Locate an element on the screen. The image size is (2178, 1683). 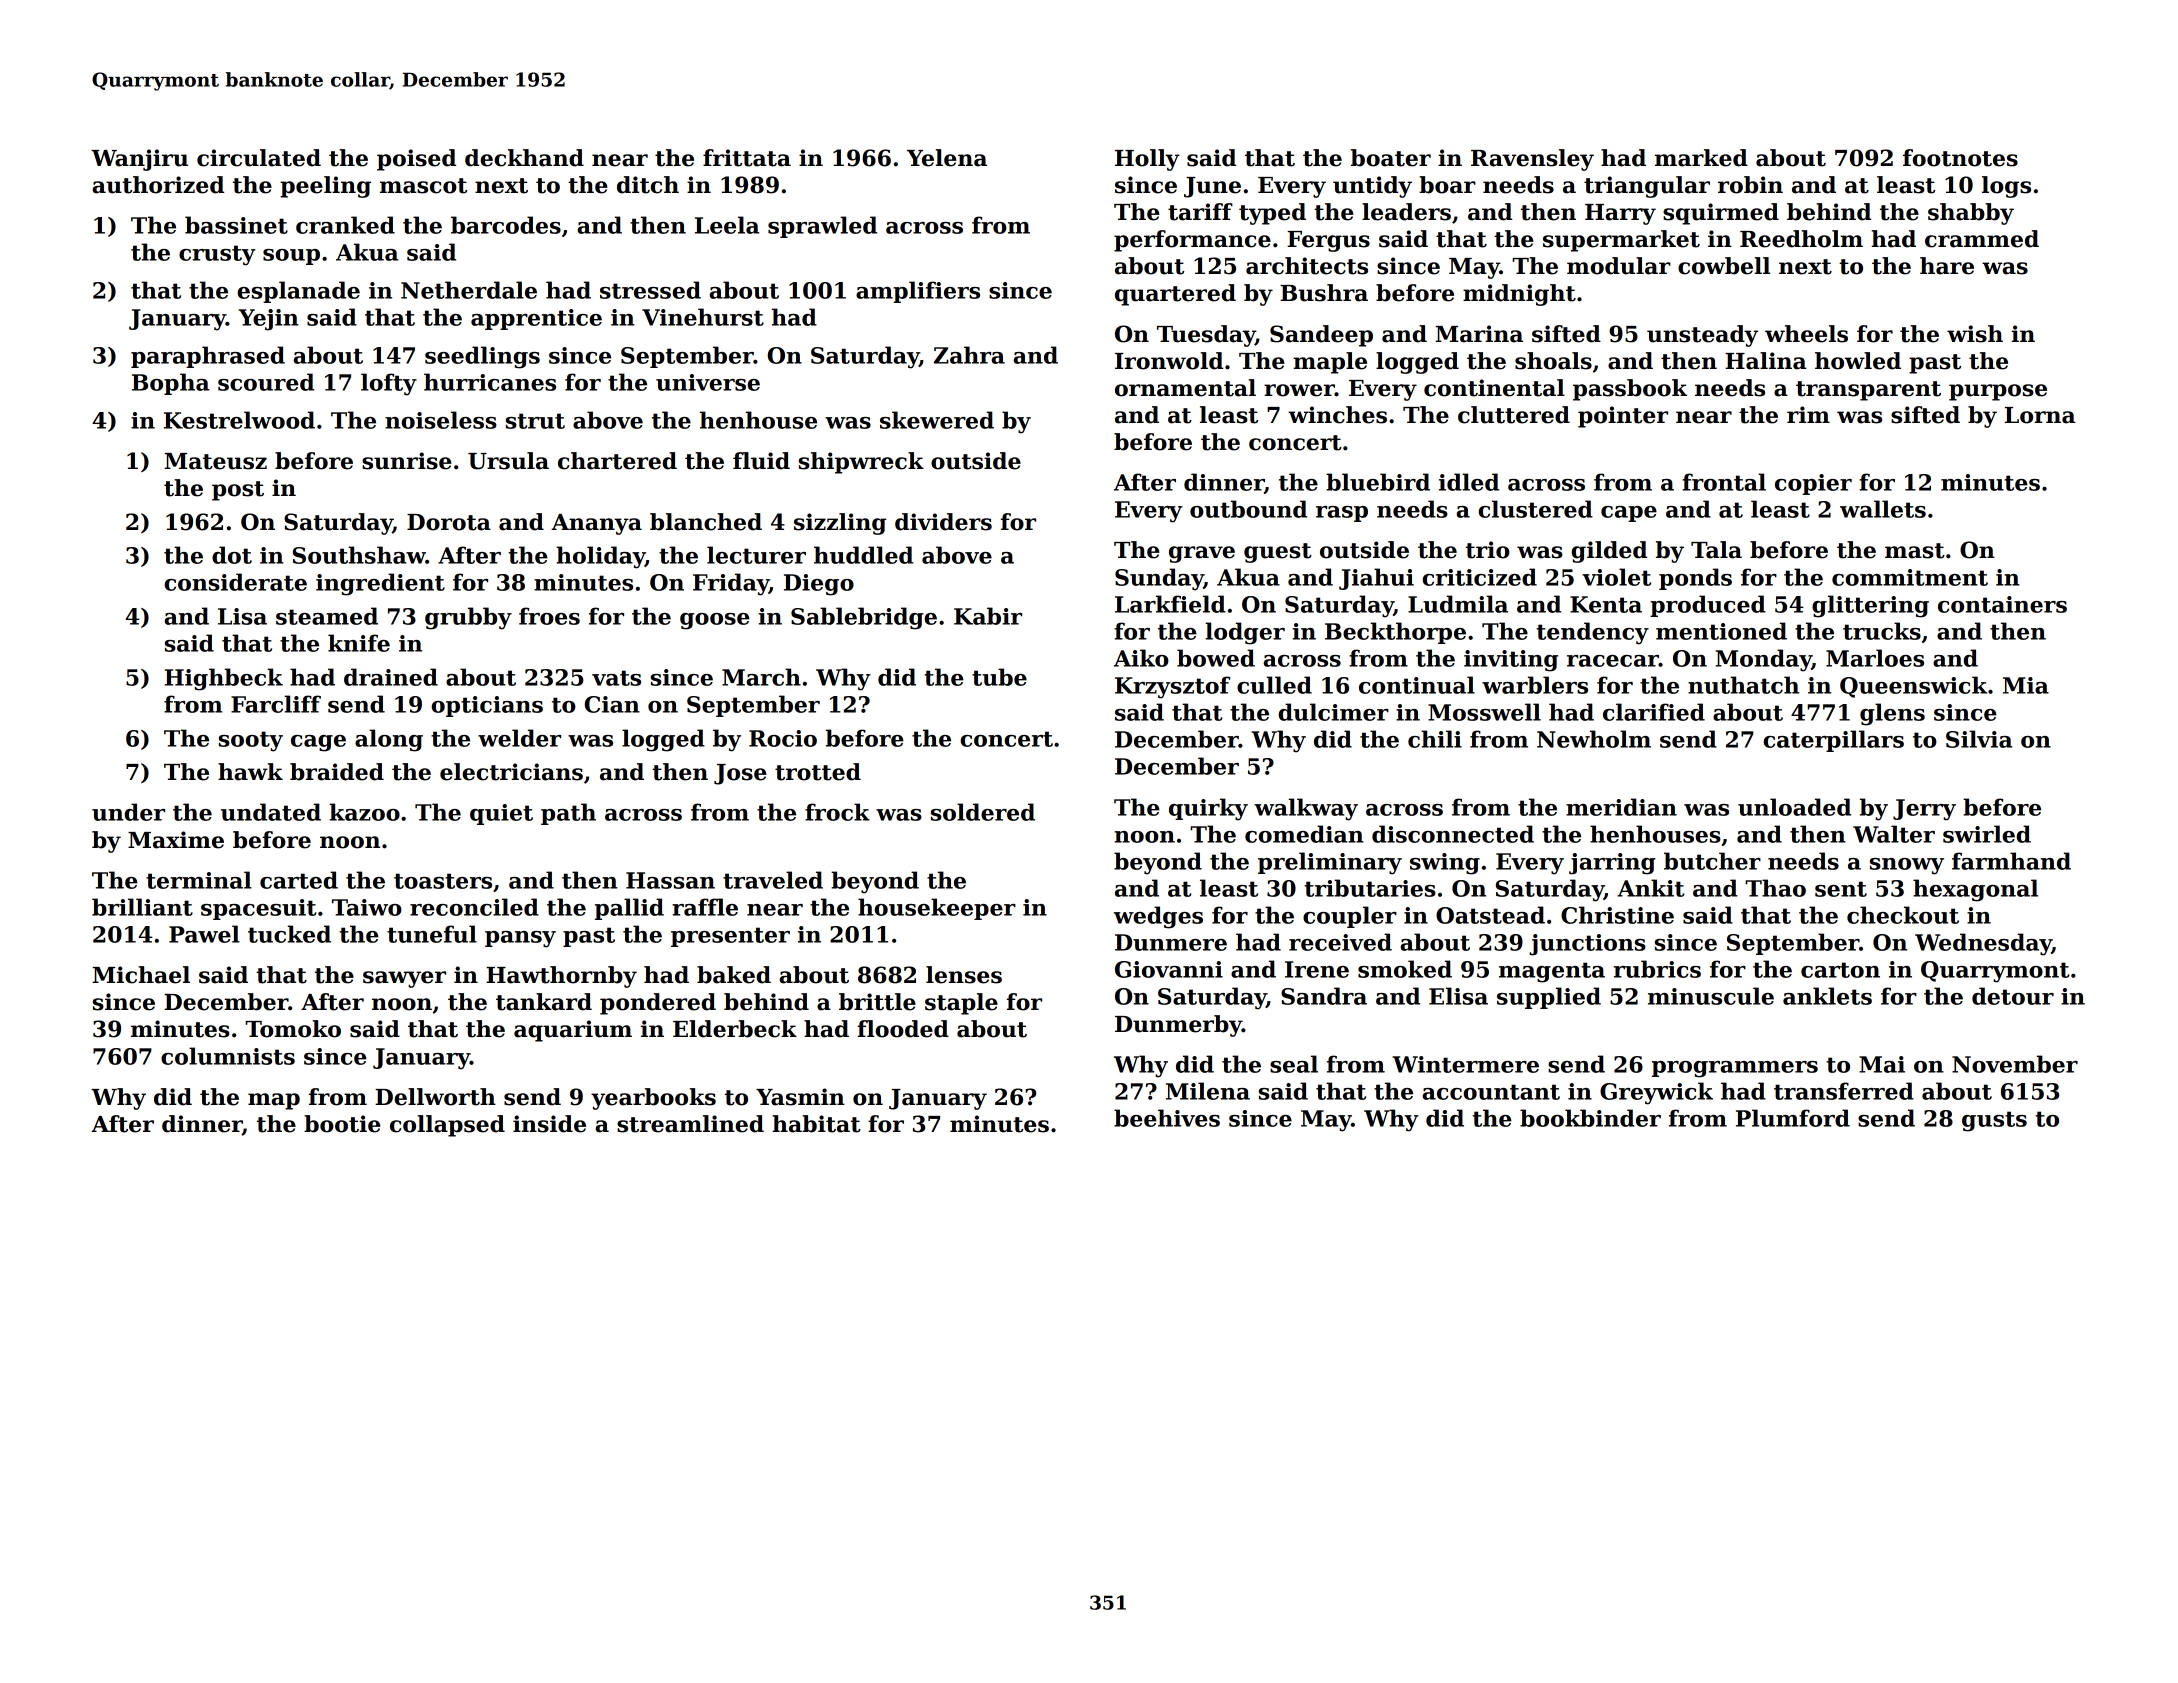
carton is located at coordinates (1840, 970).
